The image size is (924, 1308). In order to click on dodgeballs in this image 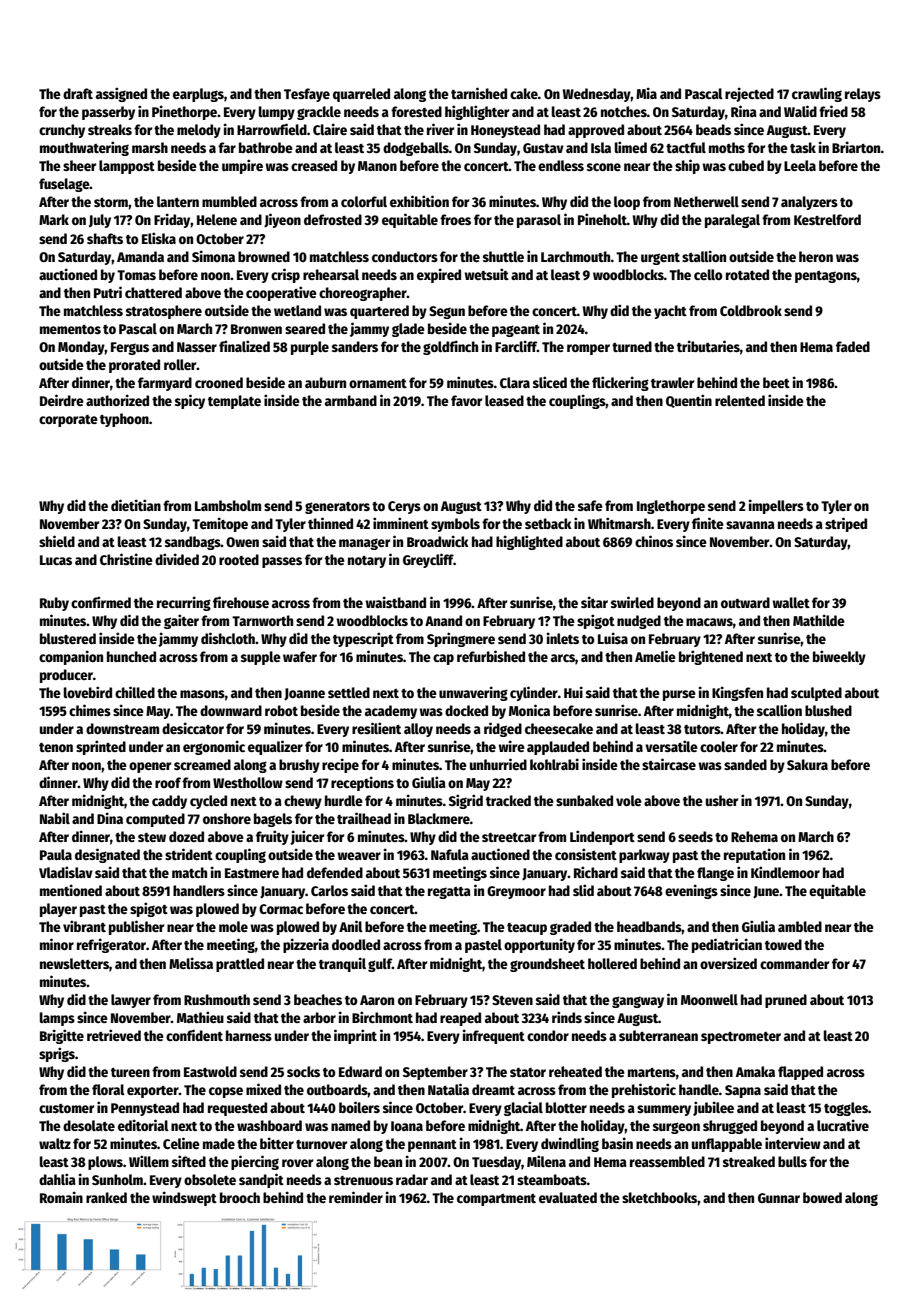, I will do `click(416, 149)`.
